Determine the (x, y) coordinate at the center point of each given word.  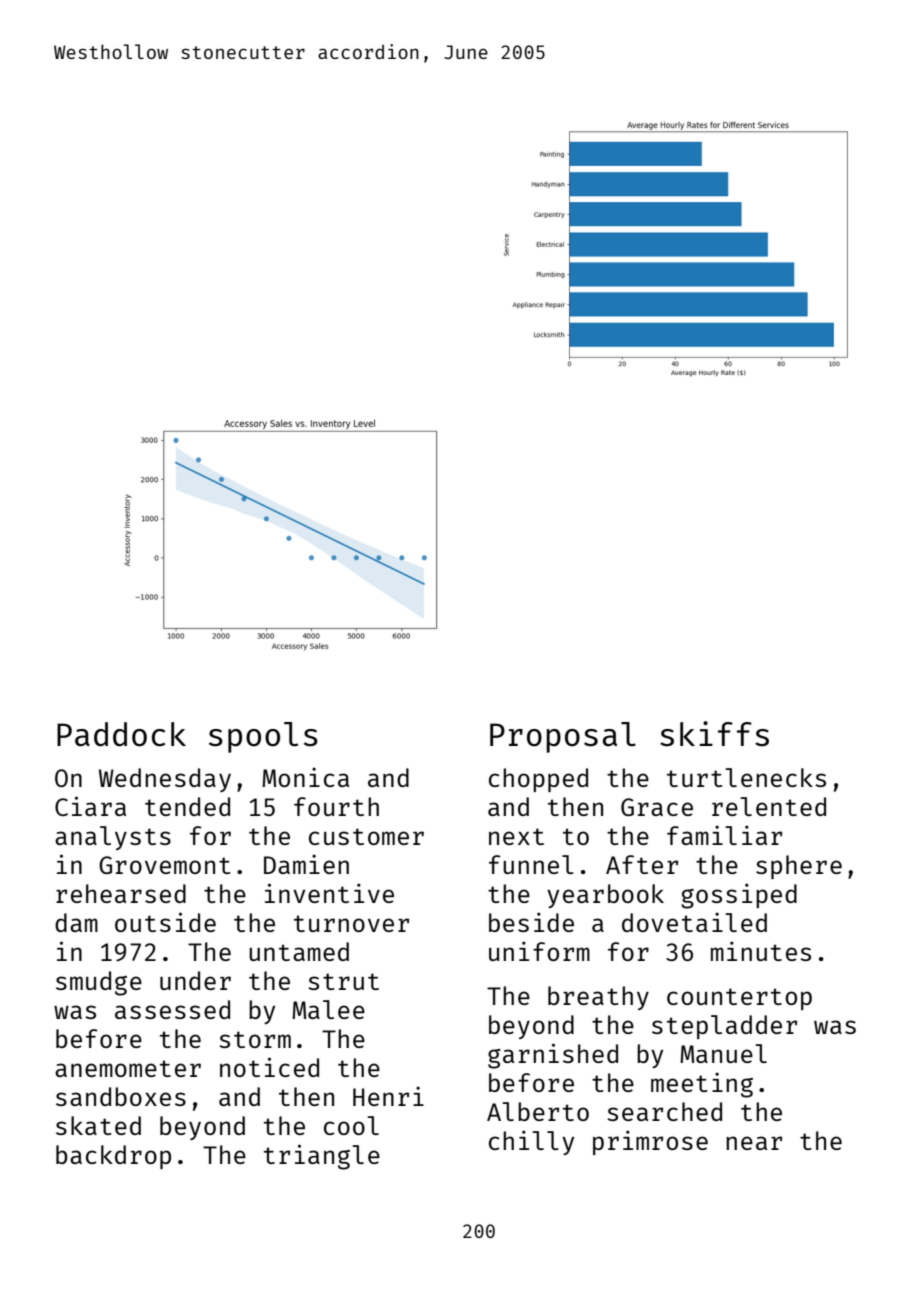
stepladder (724, 1027)
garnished (553, 1056)
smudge (99, 983)
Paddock (121, 734)
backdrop (113, 1157)
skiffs (714, 733)
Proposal (563, 737)
